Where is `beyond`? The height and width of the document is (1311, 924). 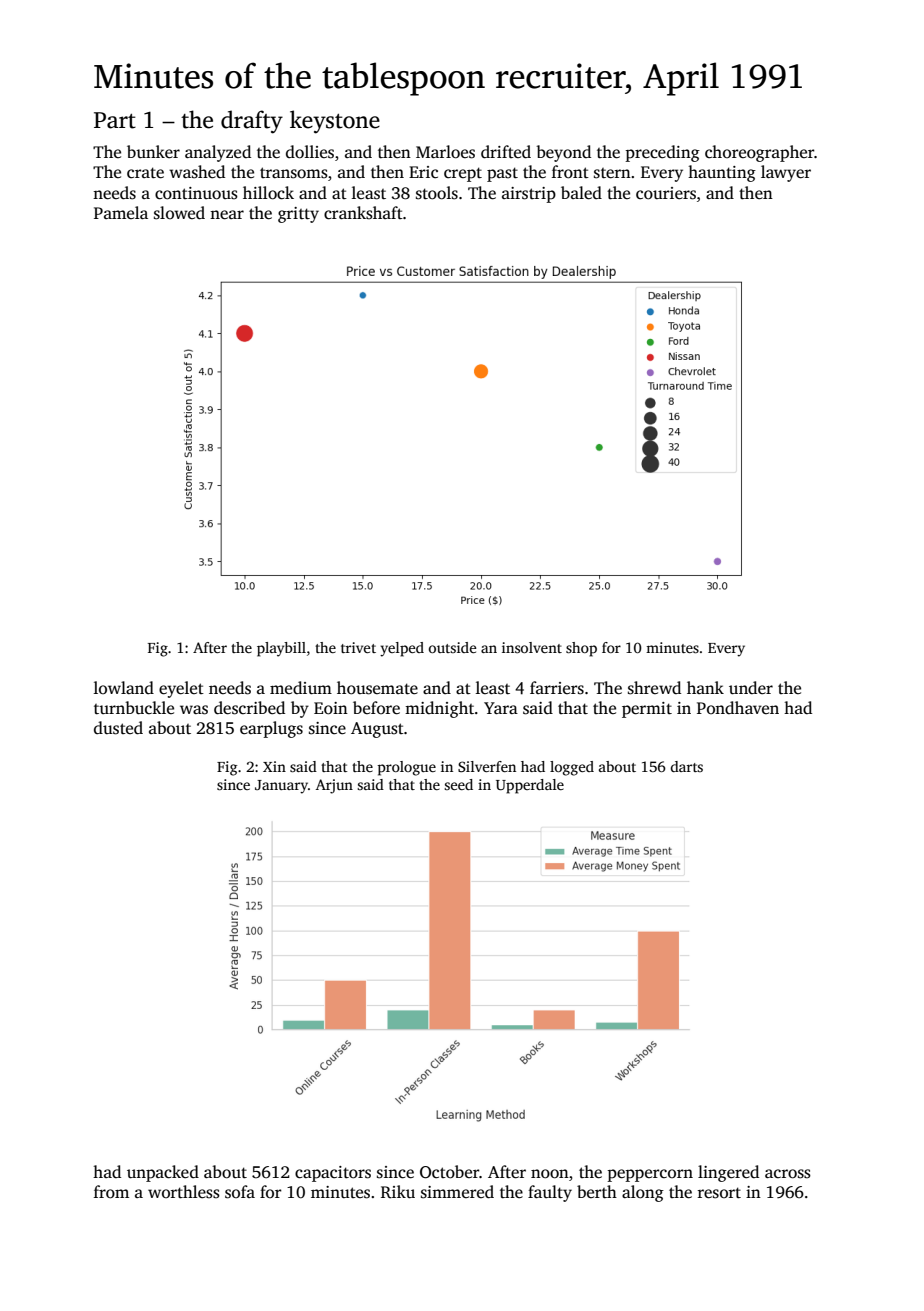 beyond is located at coordinates (563, 153).
